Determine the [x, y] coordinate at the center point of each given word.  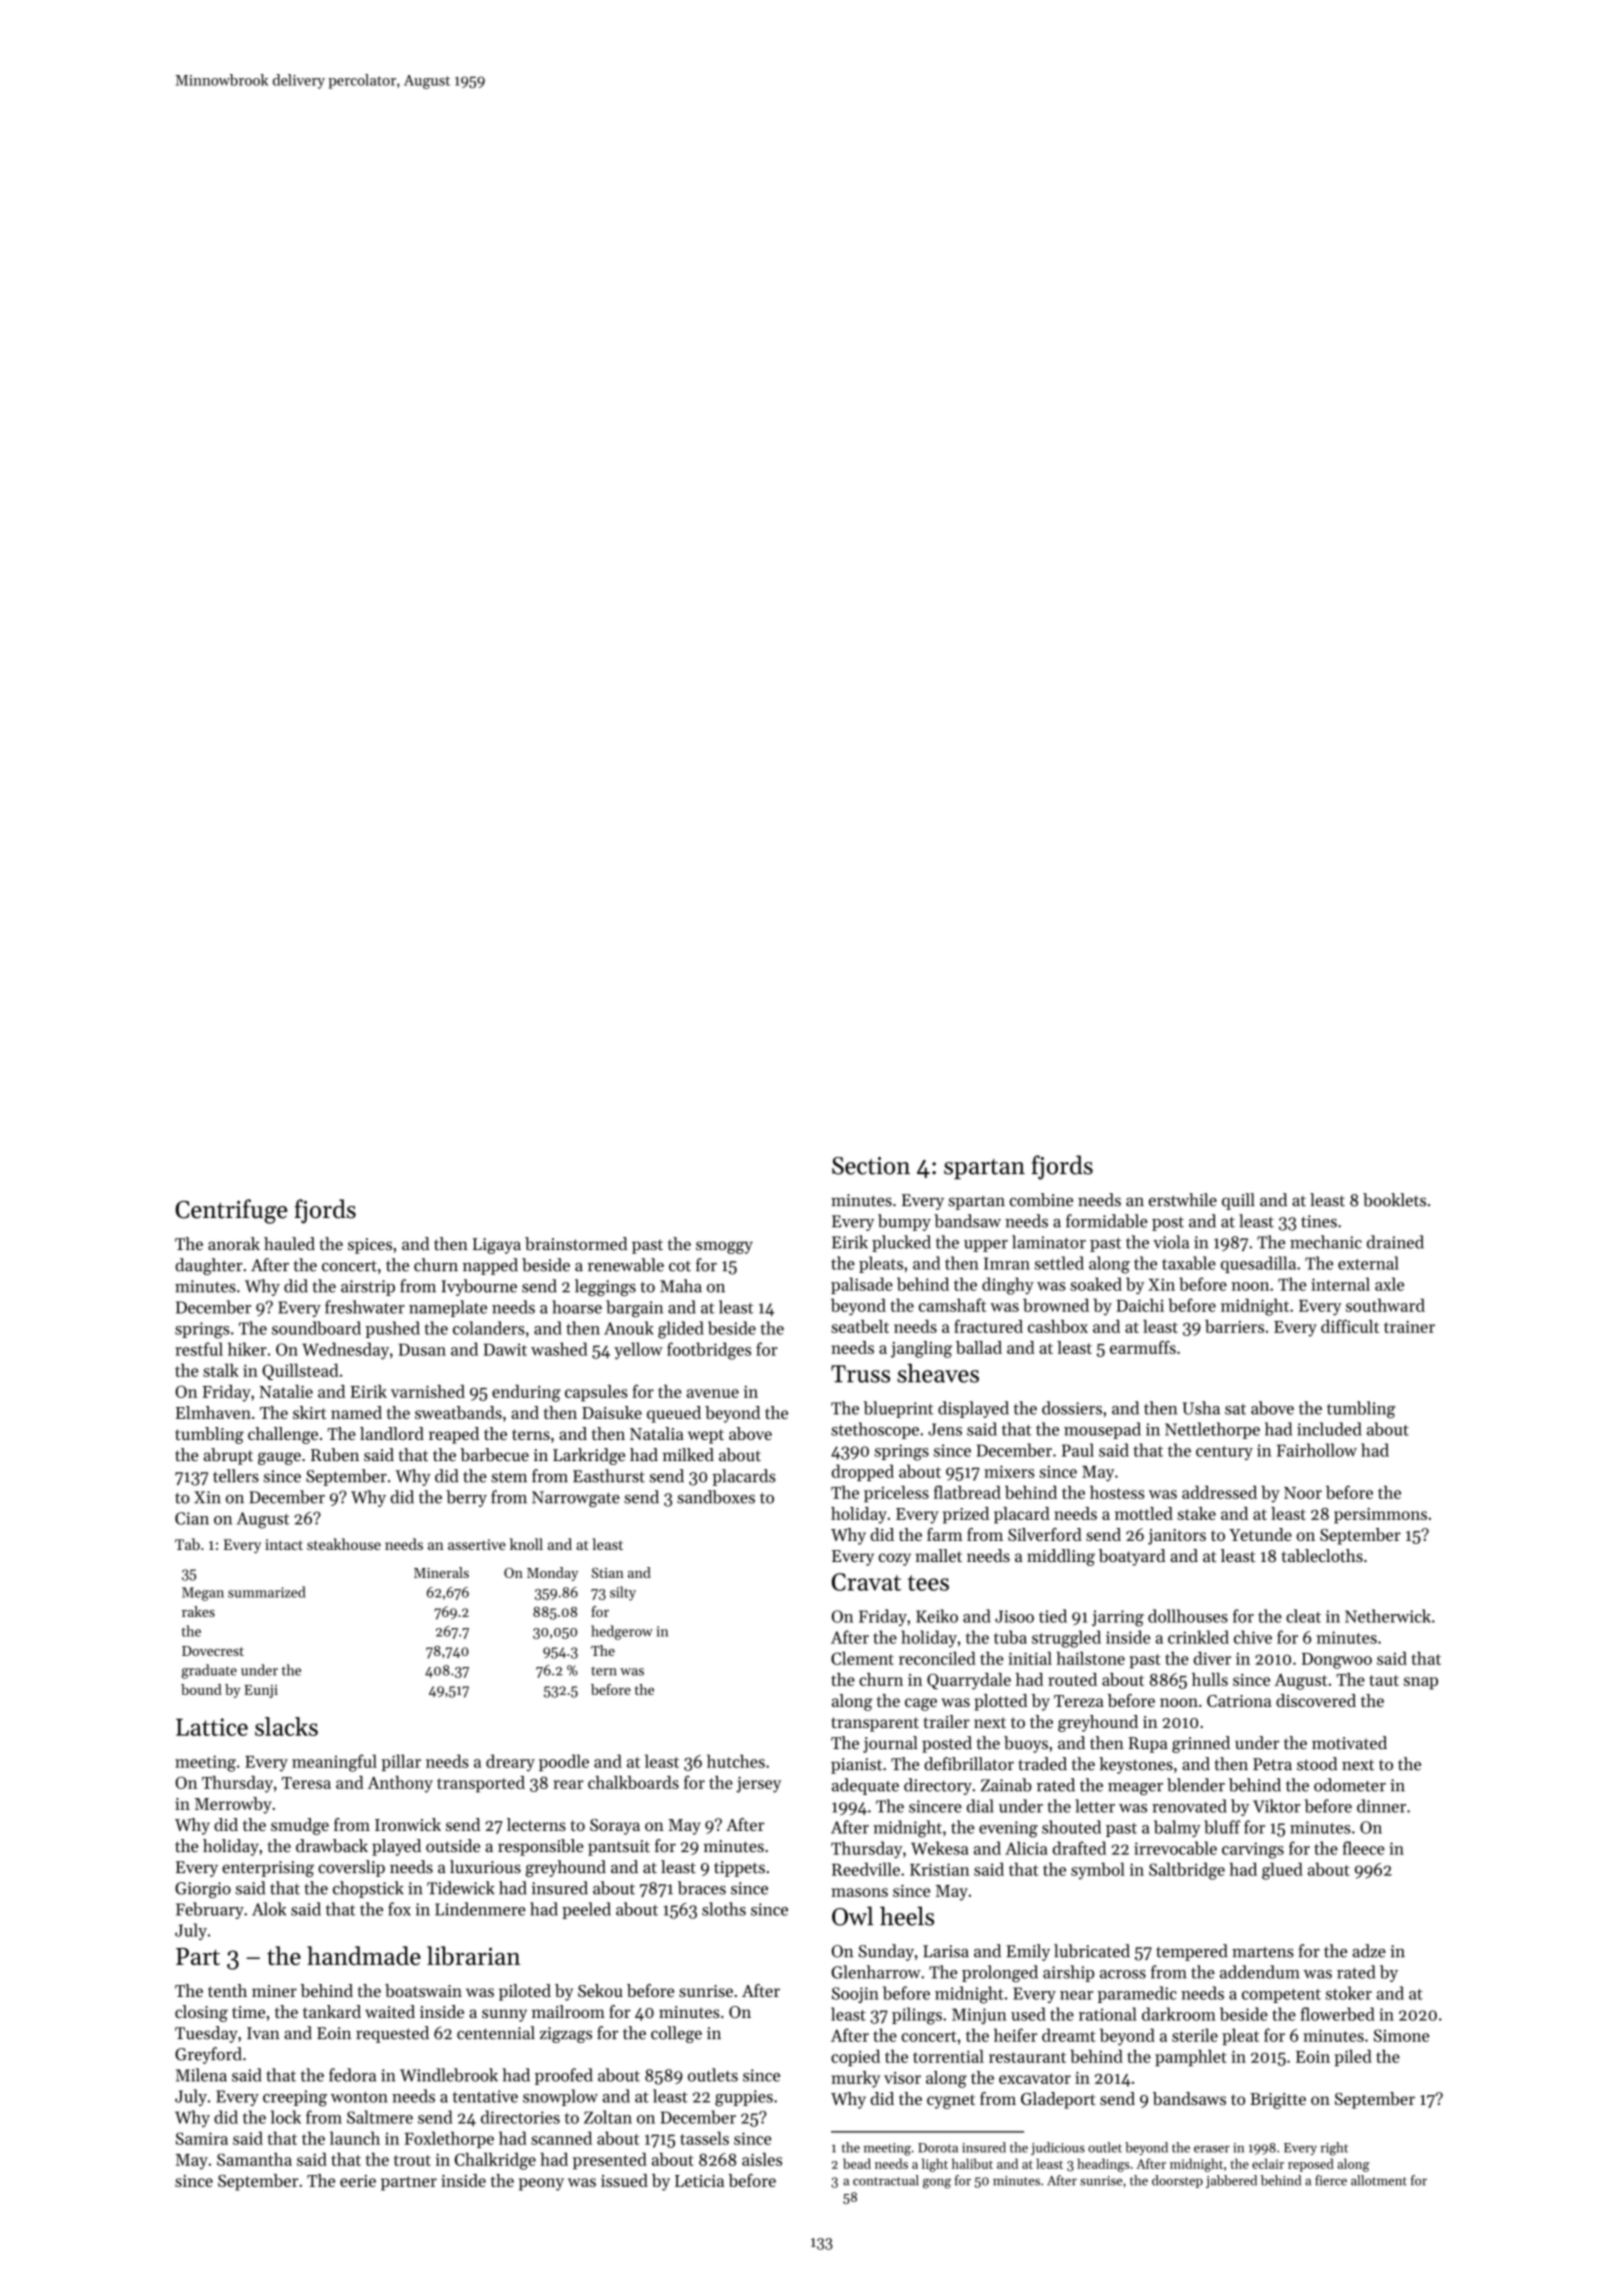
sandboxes [716, 1497]
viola [1171, 1242]
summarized [267, 1592]
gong [937, 2183]
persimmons [1380, 1516]
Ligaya [497, 1246]
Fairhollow [1317, 1450]
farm [945, 1534]
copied [855, 2058]
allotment [1379, 2180]
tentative [485, 2096]
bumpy [904, 1222]
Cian [192, 1518]
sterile [1195, 2035]
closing [201, 2013]
